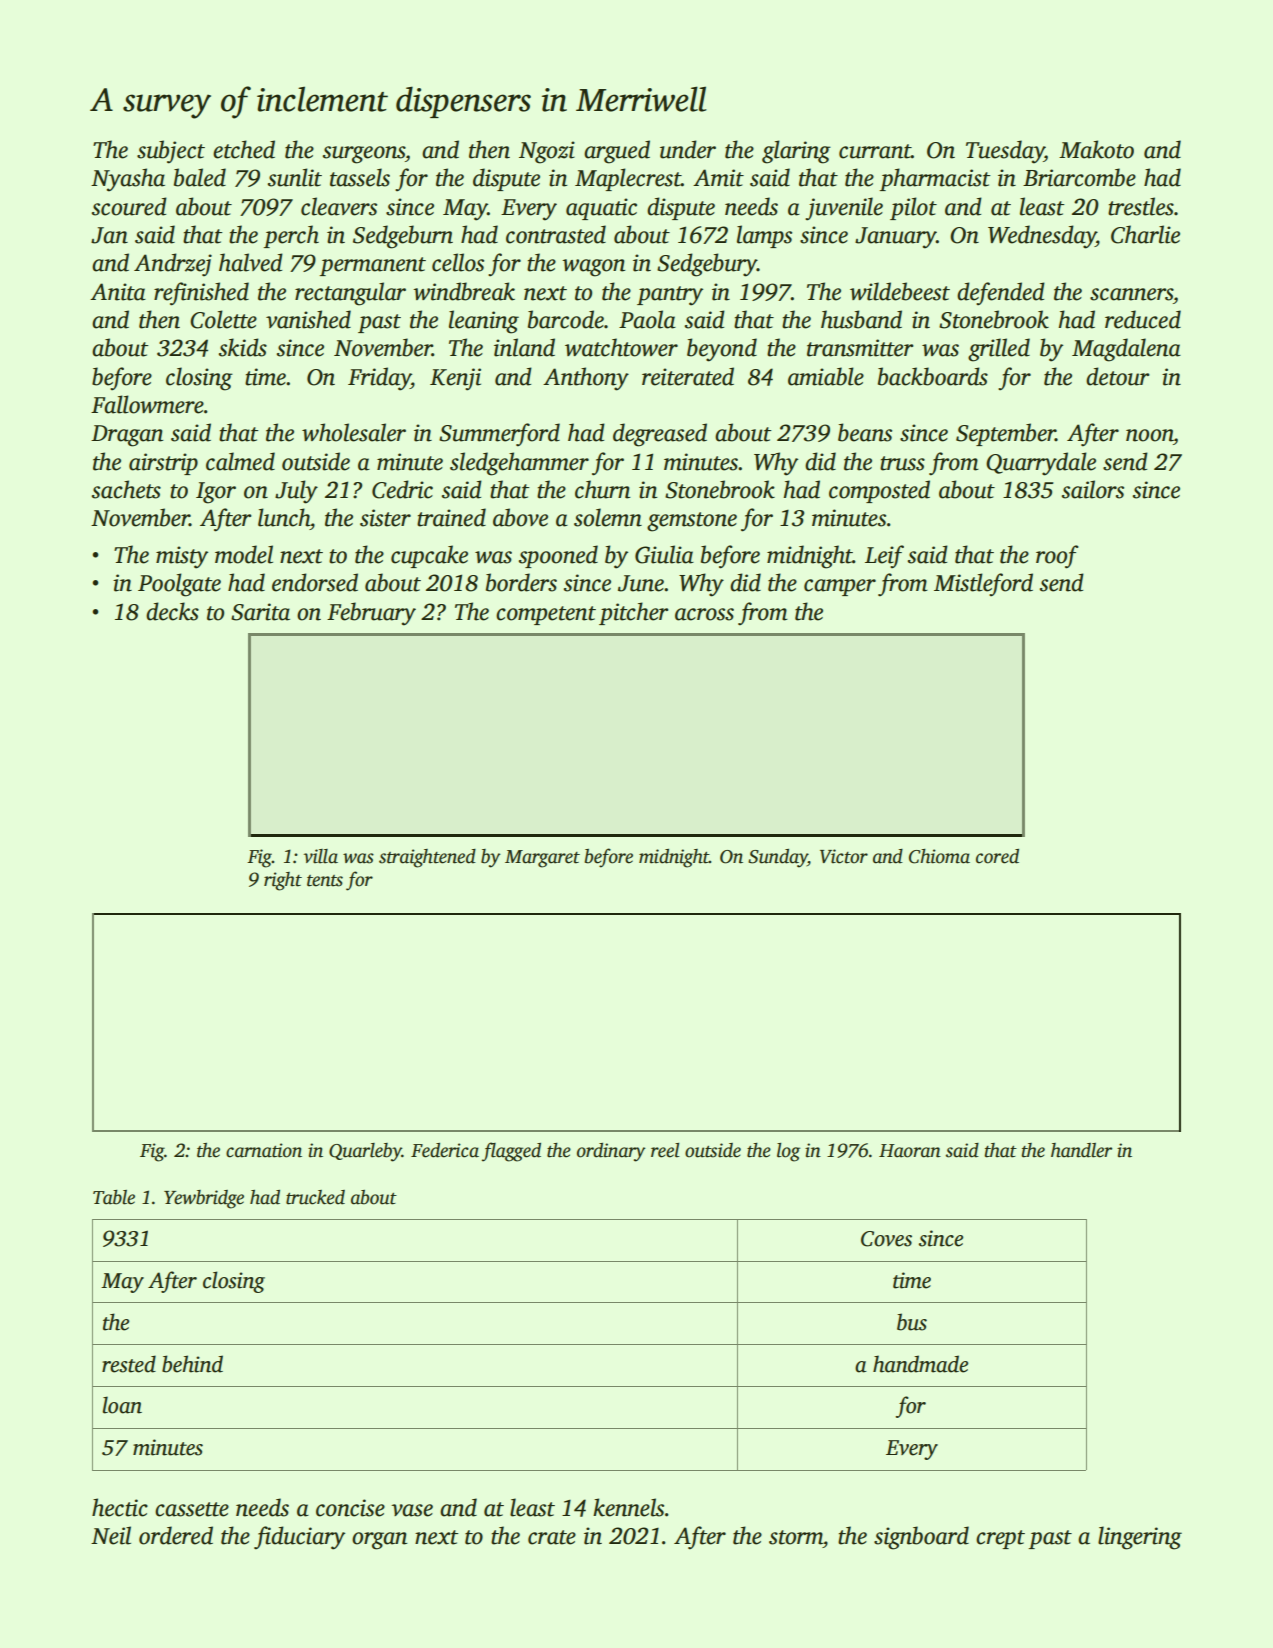 This document has width=1273, height=1648. I want to click on behind, so click(192, 1364).
